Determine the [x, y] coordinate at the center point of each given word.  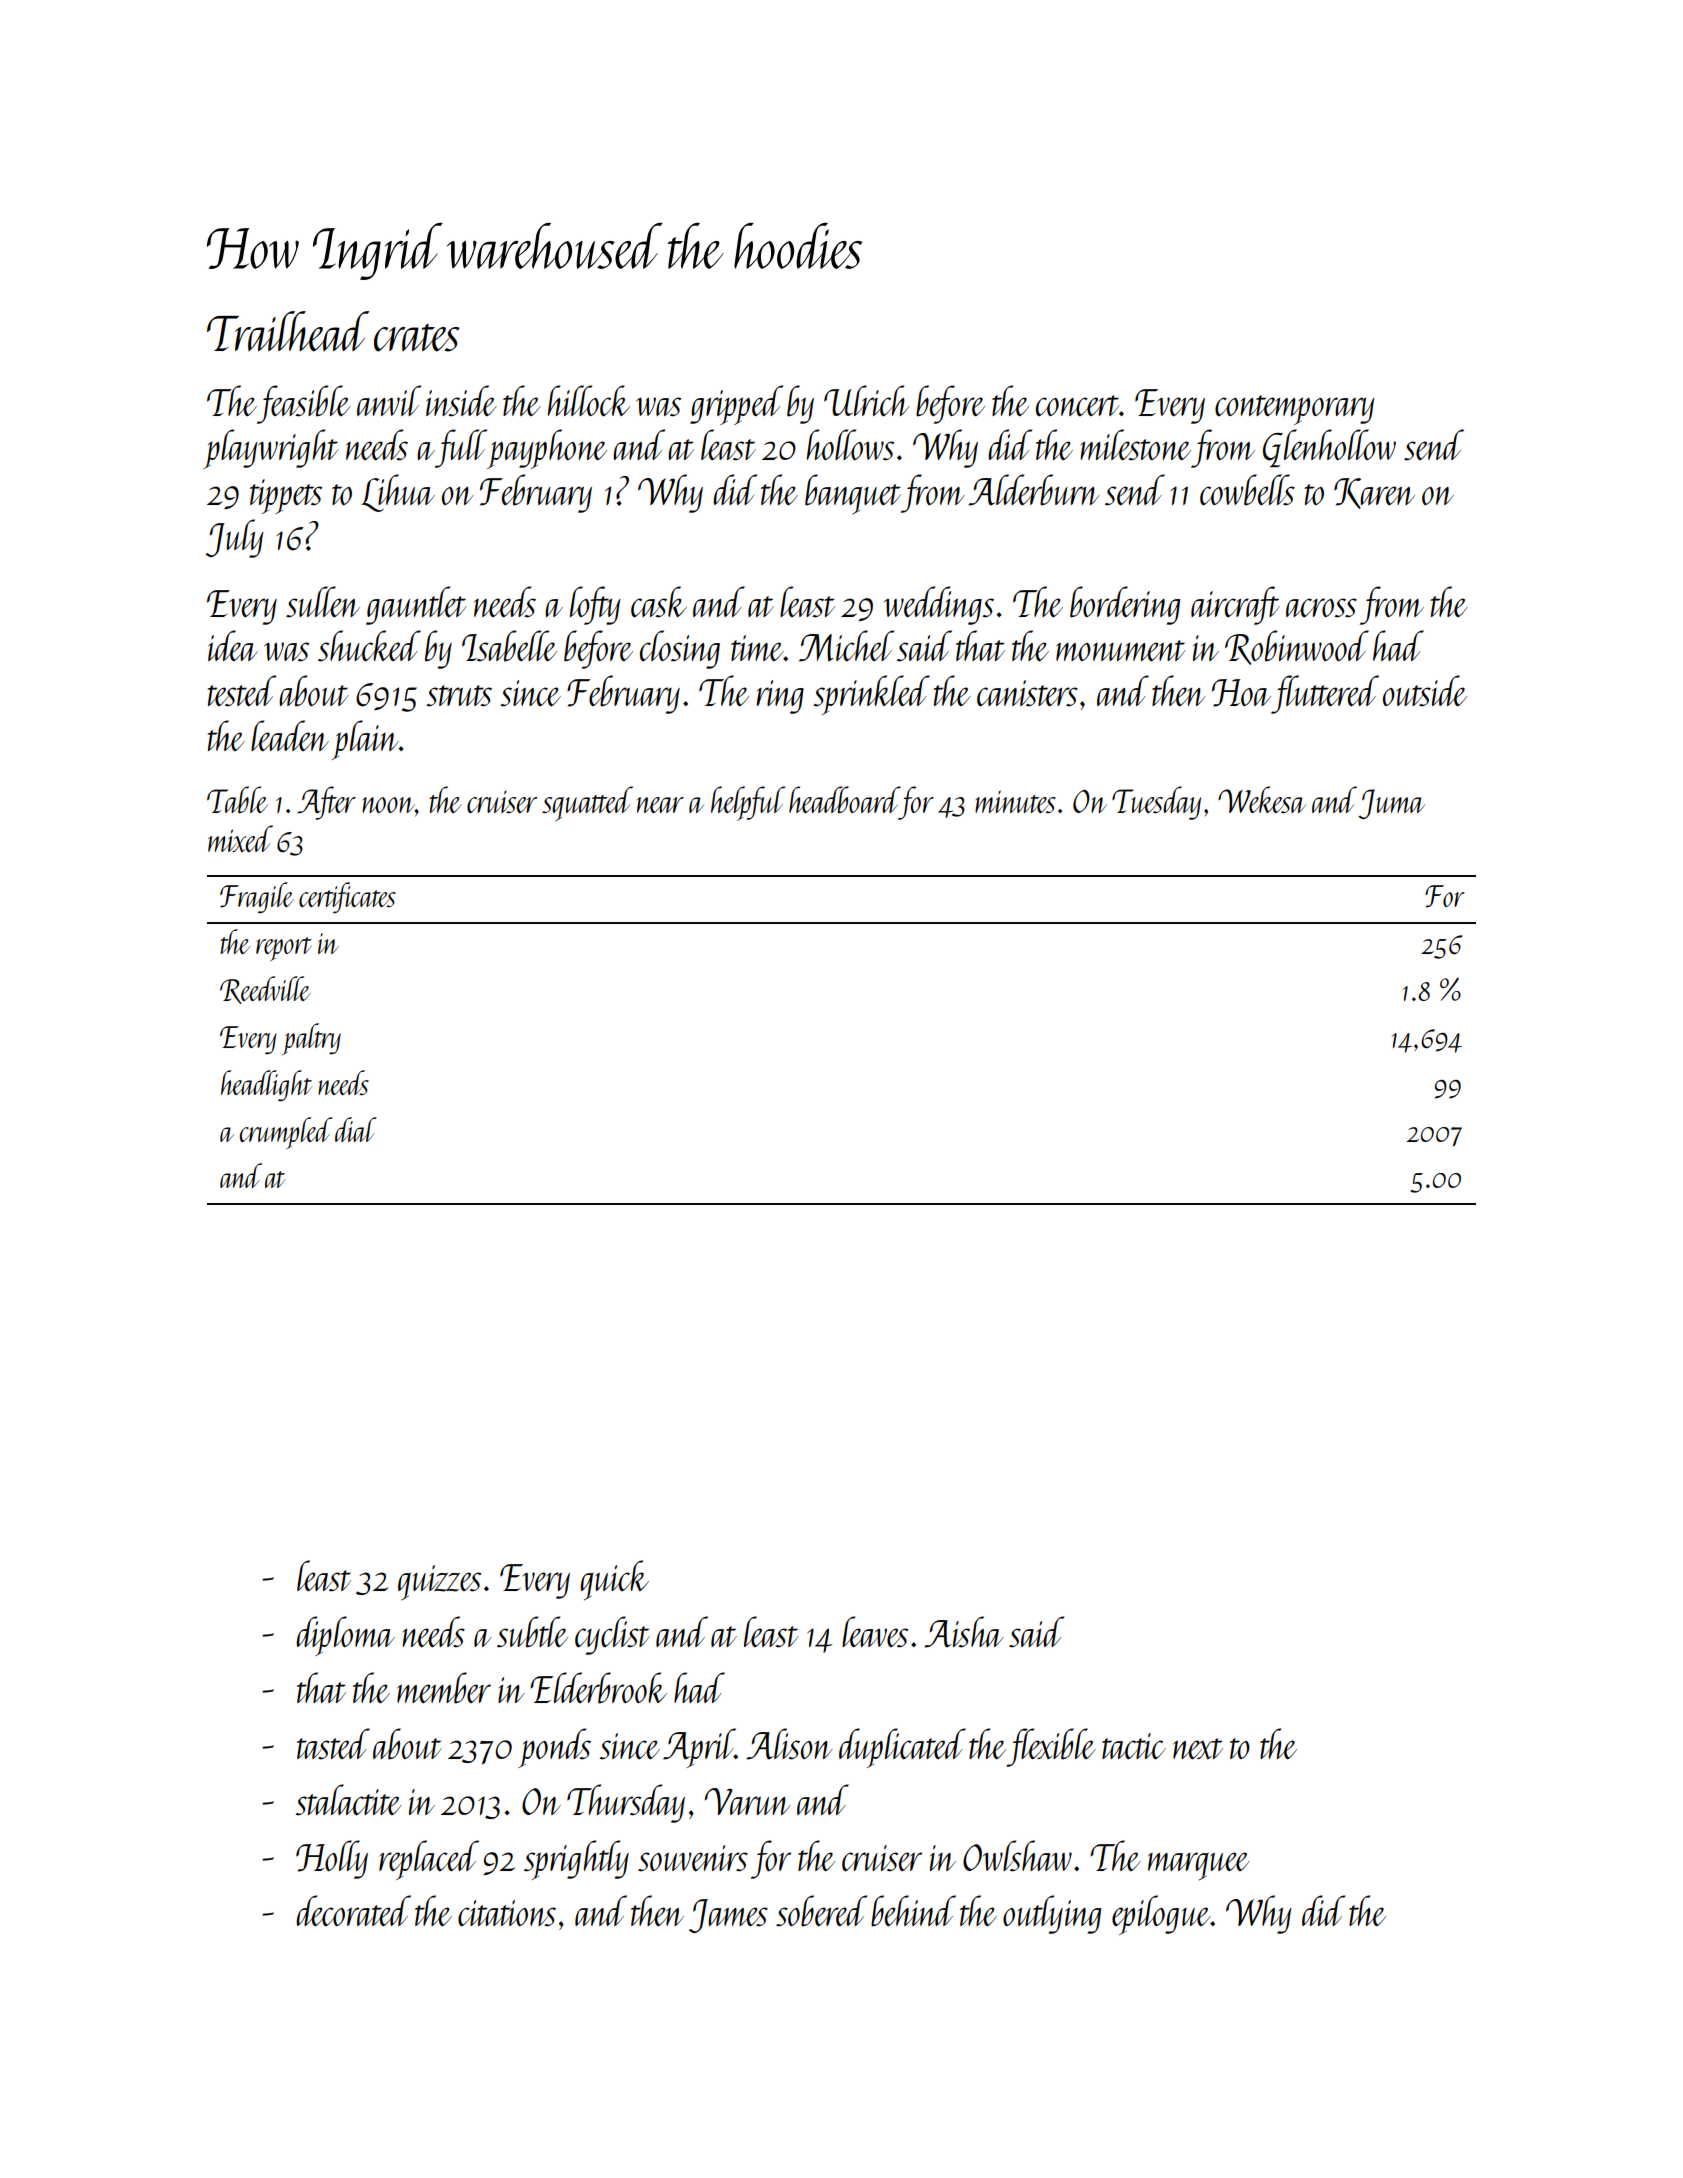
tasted [333, 1744]
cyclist [612, 1635]
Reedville [265, 990]
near [660, 805]
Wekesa [1262, 799]
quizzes [439, 1583]
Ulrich [866, 401]
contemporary [1295, 410]
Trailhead [288, 331]
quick [614, 1580]
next [1198, 1748]
